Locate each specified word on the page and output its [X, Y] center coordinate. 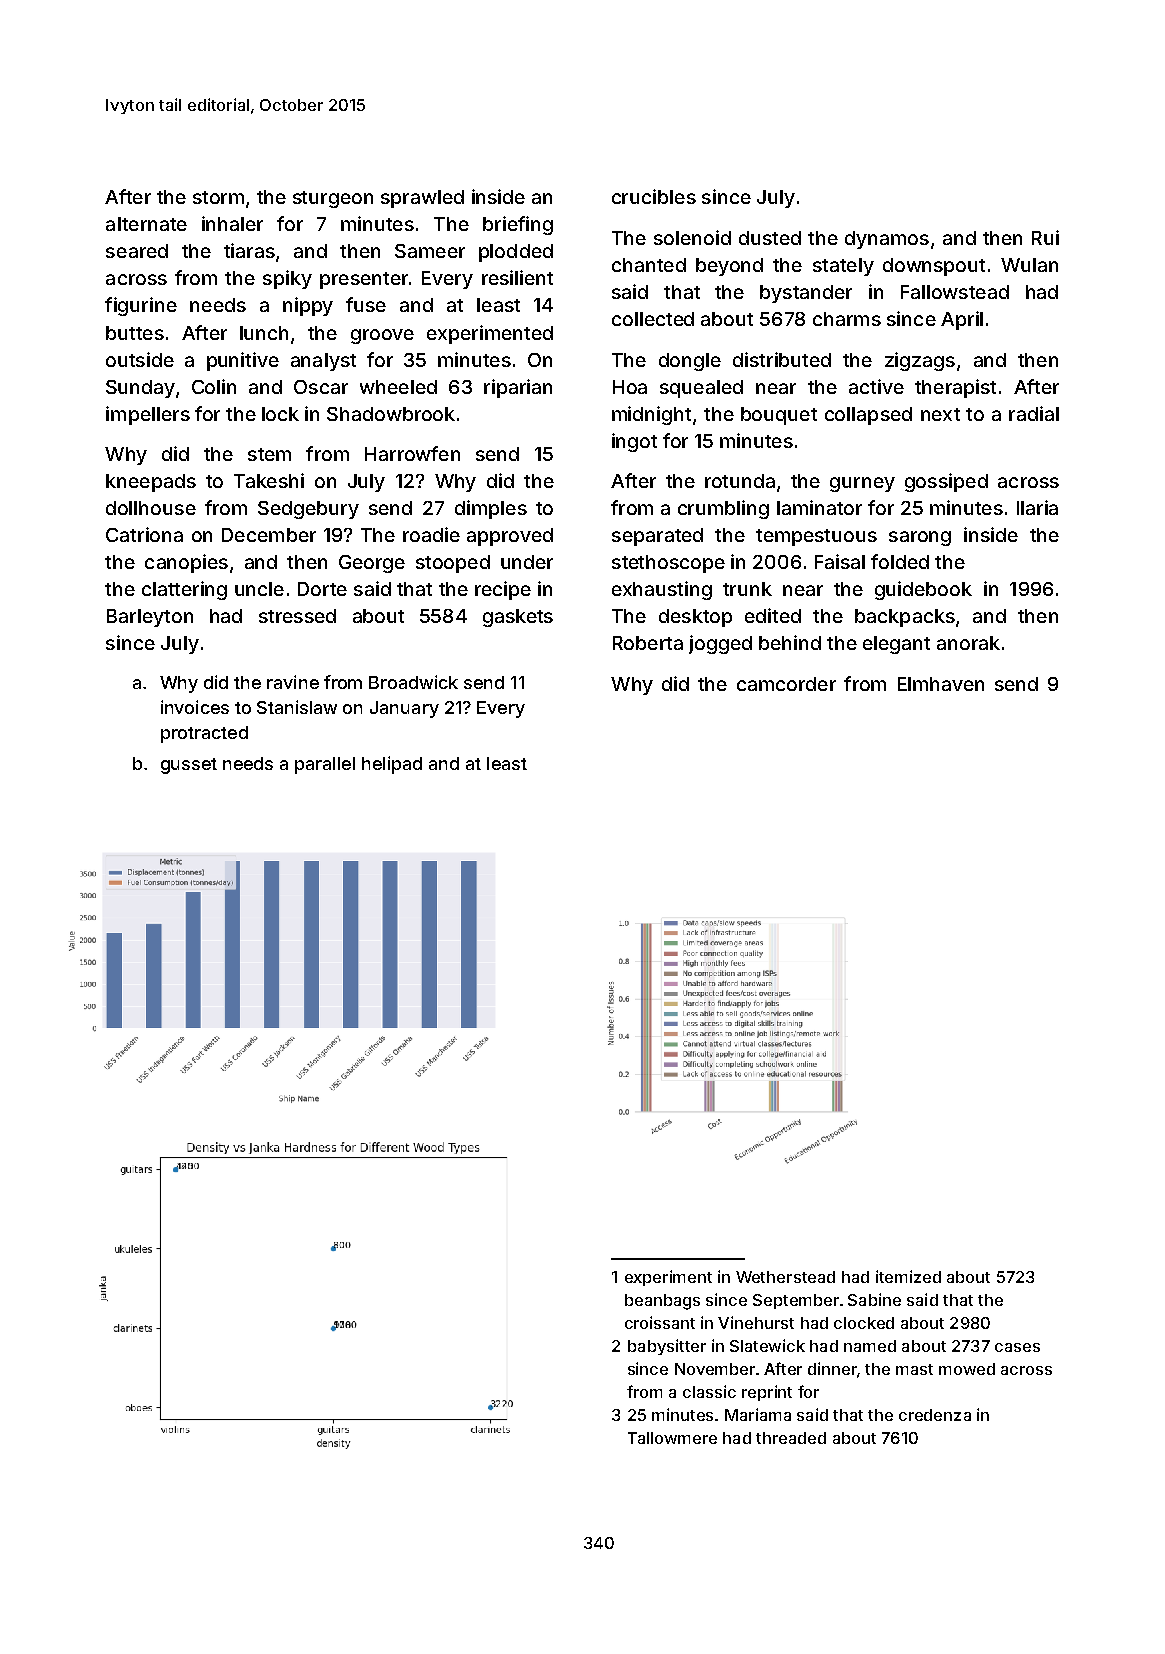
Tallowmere [672, 1438]
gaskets [518, 618]
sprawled [422, 199]
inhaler [232, 223]
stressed [297, 616]
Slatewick [767, 1345]
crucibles [654, 196]
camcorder [786, 684]
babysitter [667, 1347]
